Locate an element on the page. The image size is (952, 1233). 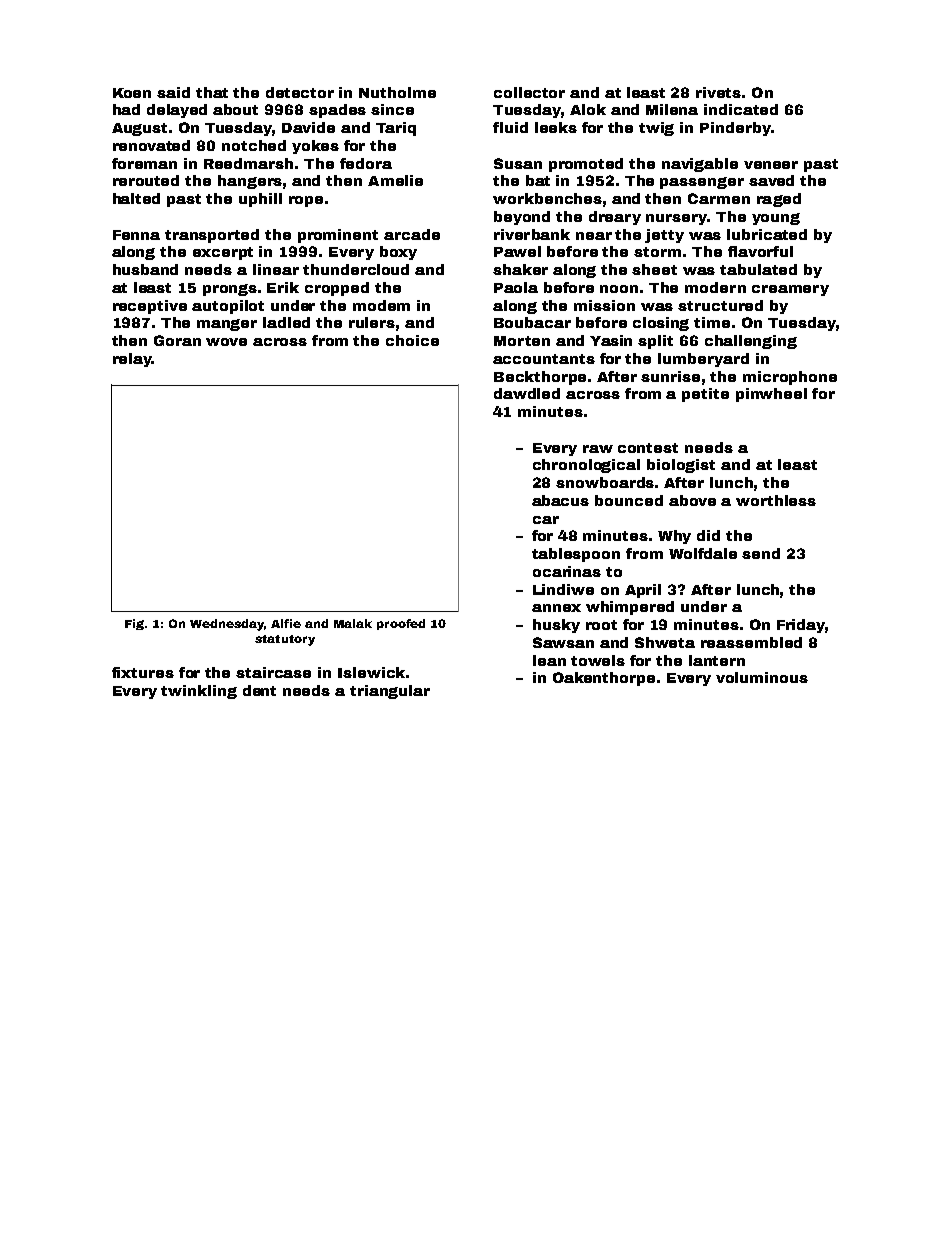
saved is located at coordinates (771, 180).
